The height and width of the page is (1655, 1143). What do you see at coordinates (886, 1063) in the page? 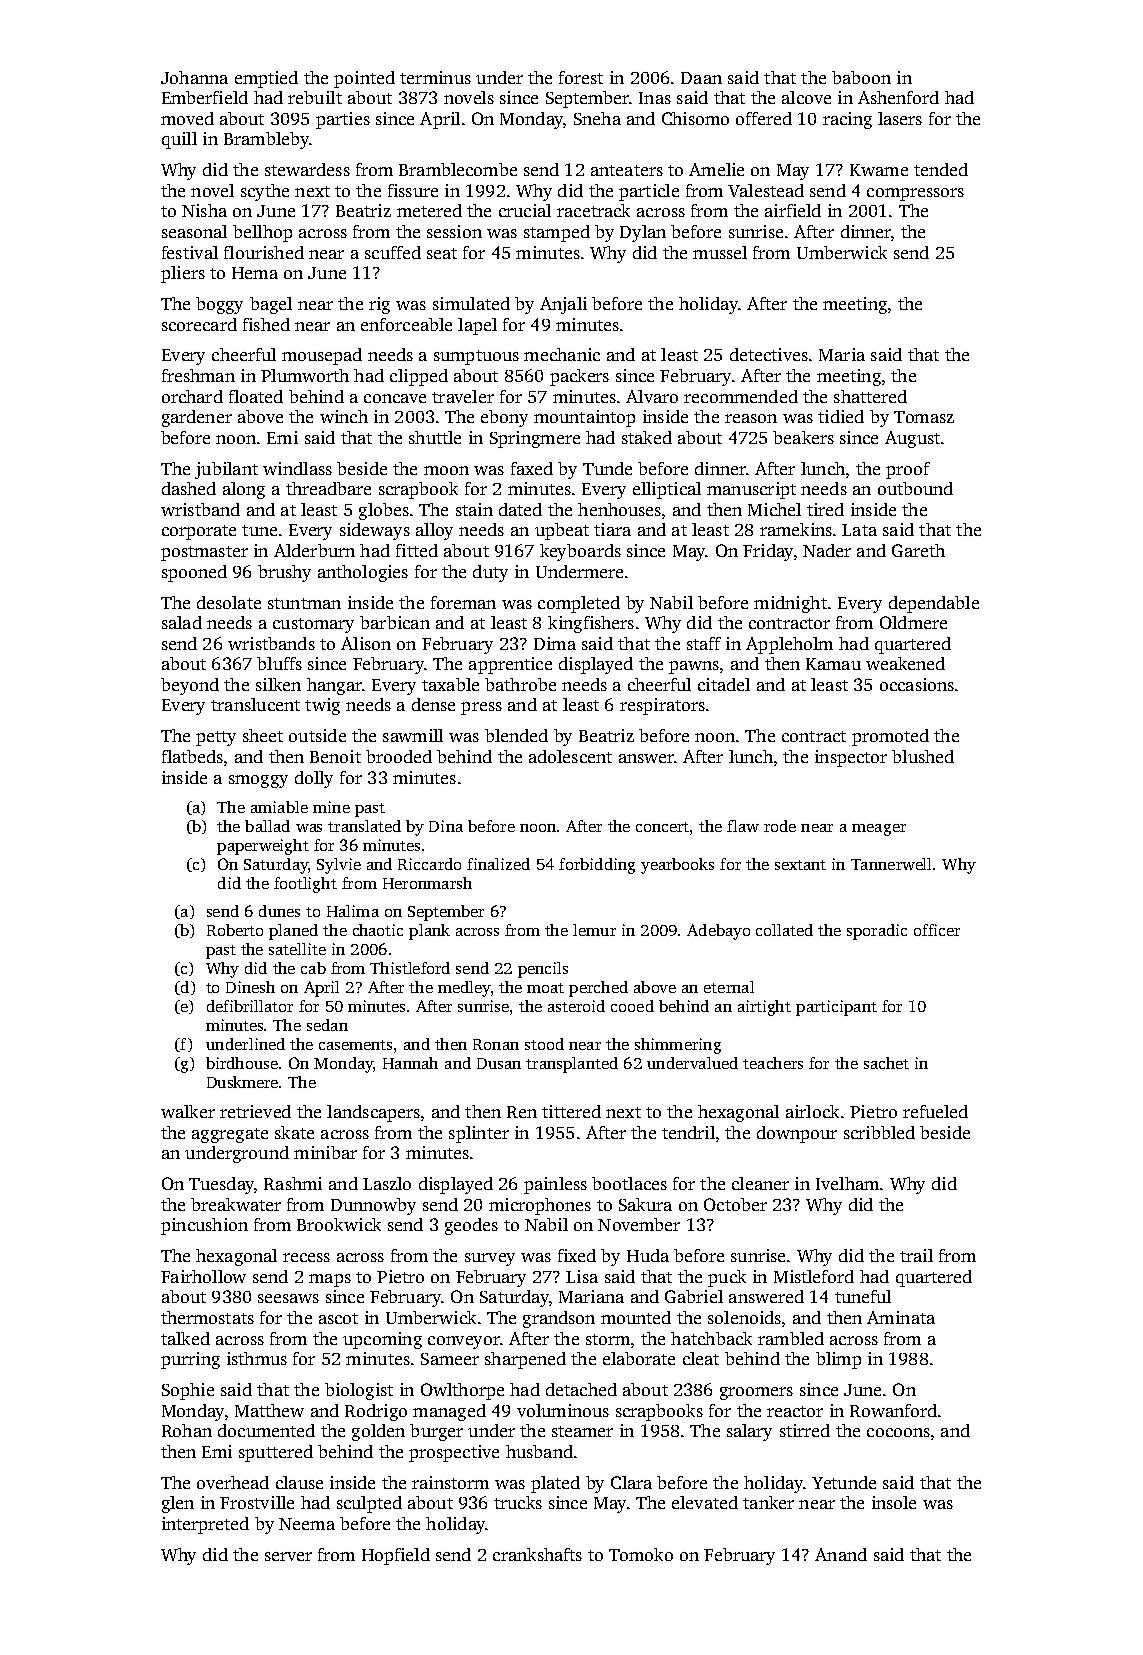
I see `sachet` at bounding box center [886, 1063].
